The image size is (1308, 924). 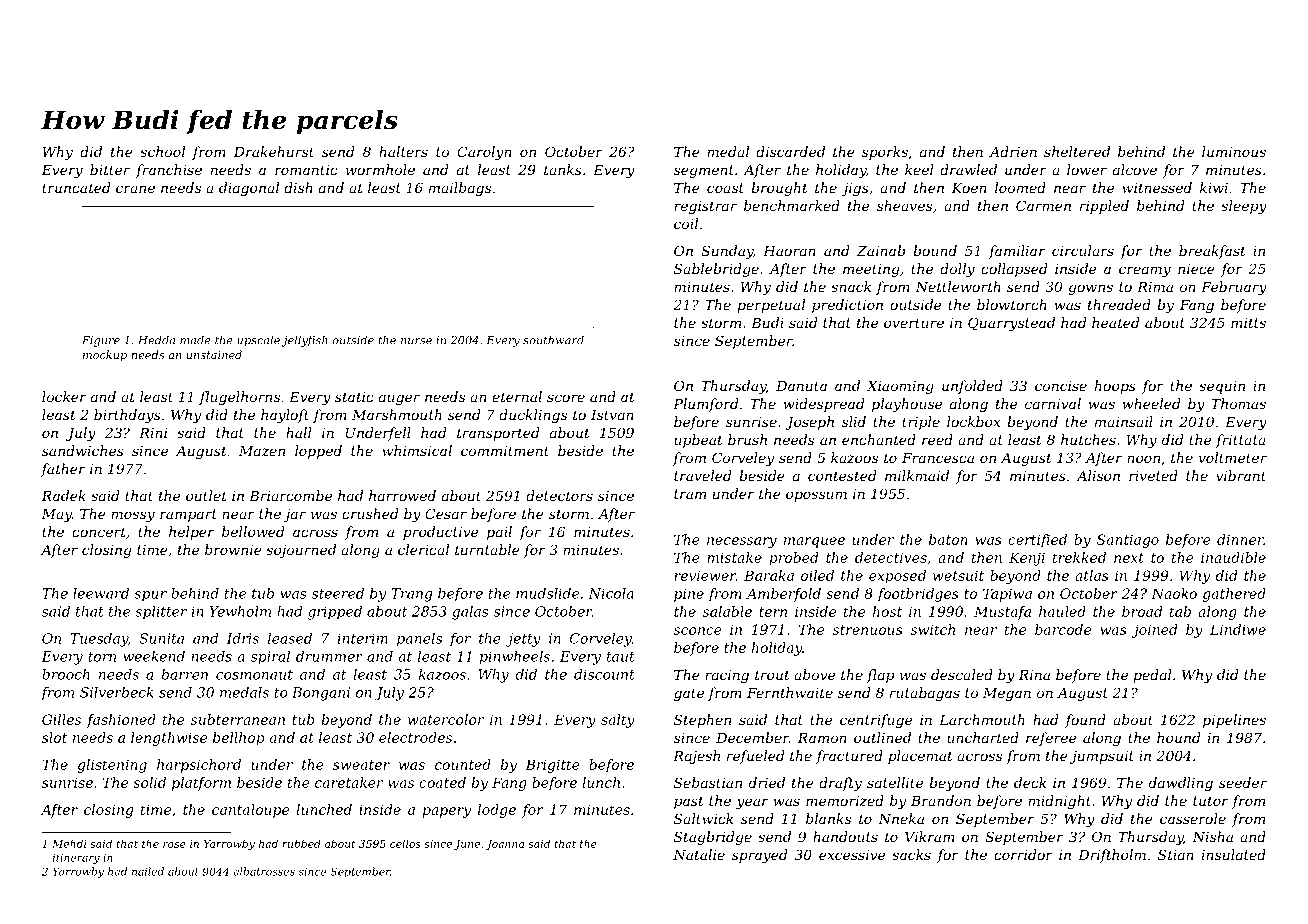 I want to click on witnessed, so click(x=1157, y=187).
